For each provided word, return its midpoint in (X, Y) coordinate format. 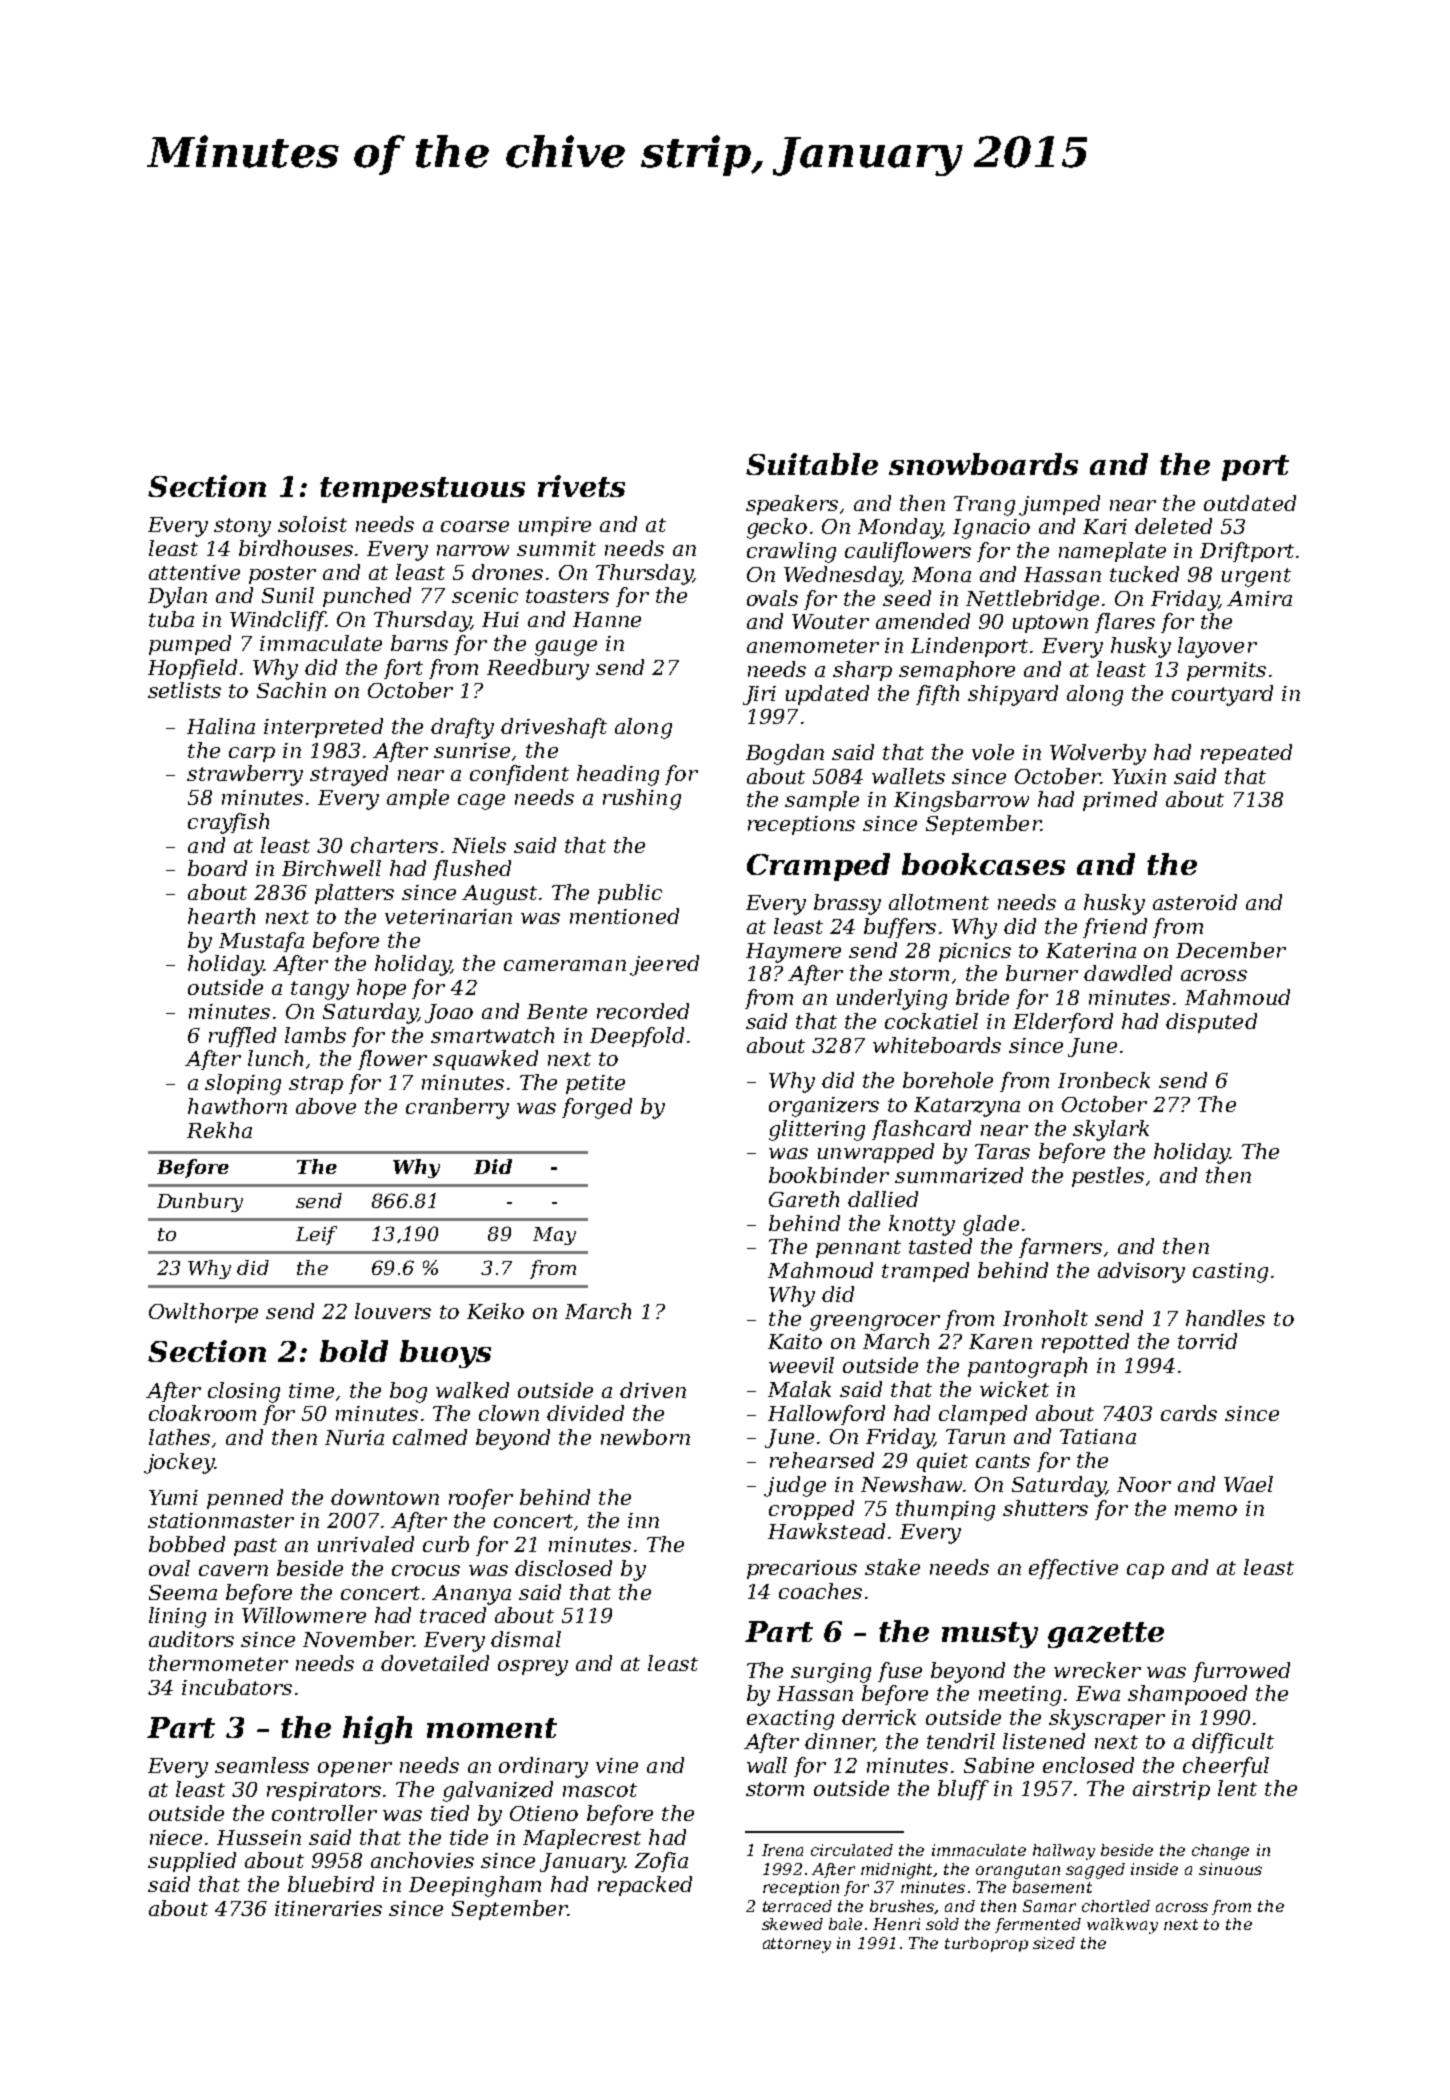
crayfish (228, 823)
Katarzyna (967, 1107)
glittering (817, 1130)
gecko (777, 528)
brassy (847, 904)
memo (1206, 1510)
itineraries (328, 1908)
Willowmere (304, 1615)
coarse (475, 526)
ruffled (242, 1037)
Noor (1144, 1484)
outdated (1250, 503)
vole (993, 752)
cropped (811, 1510)
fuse (900, 1672)
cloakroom (202, 1413)
